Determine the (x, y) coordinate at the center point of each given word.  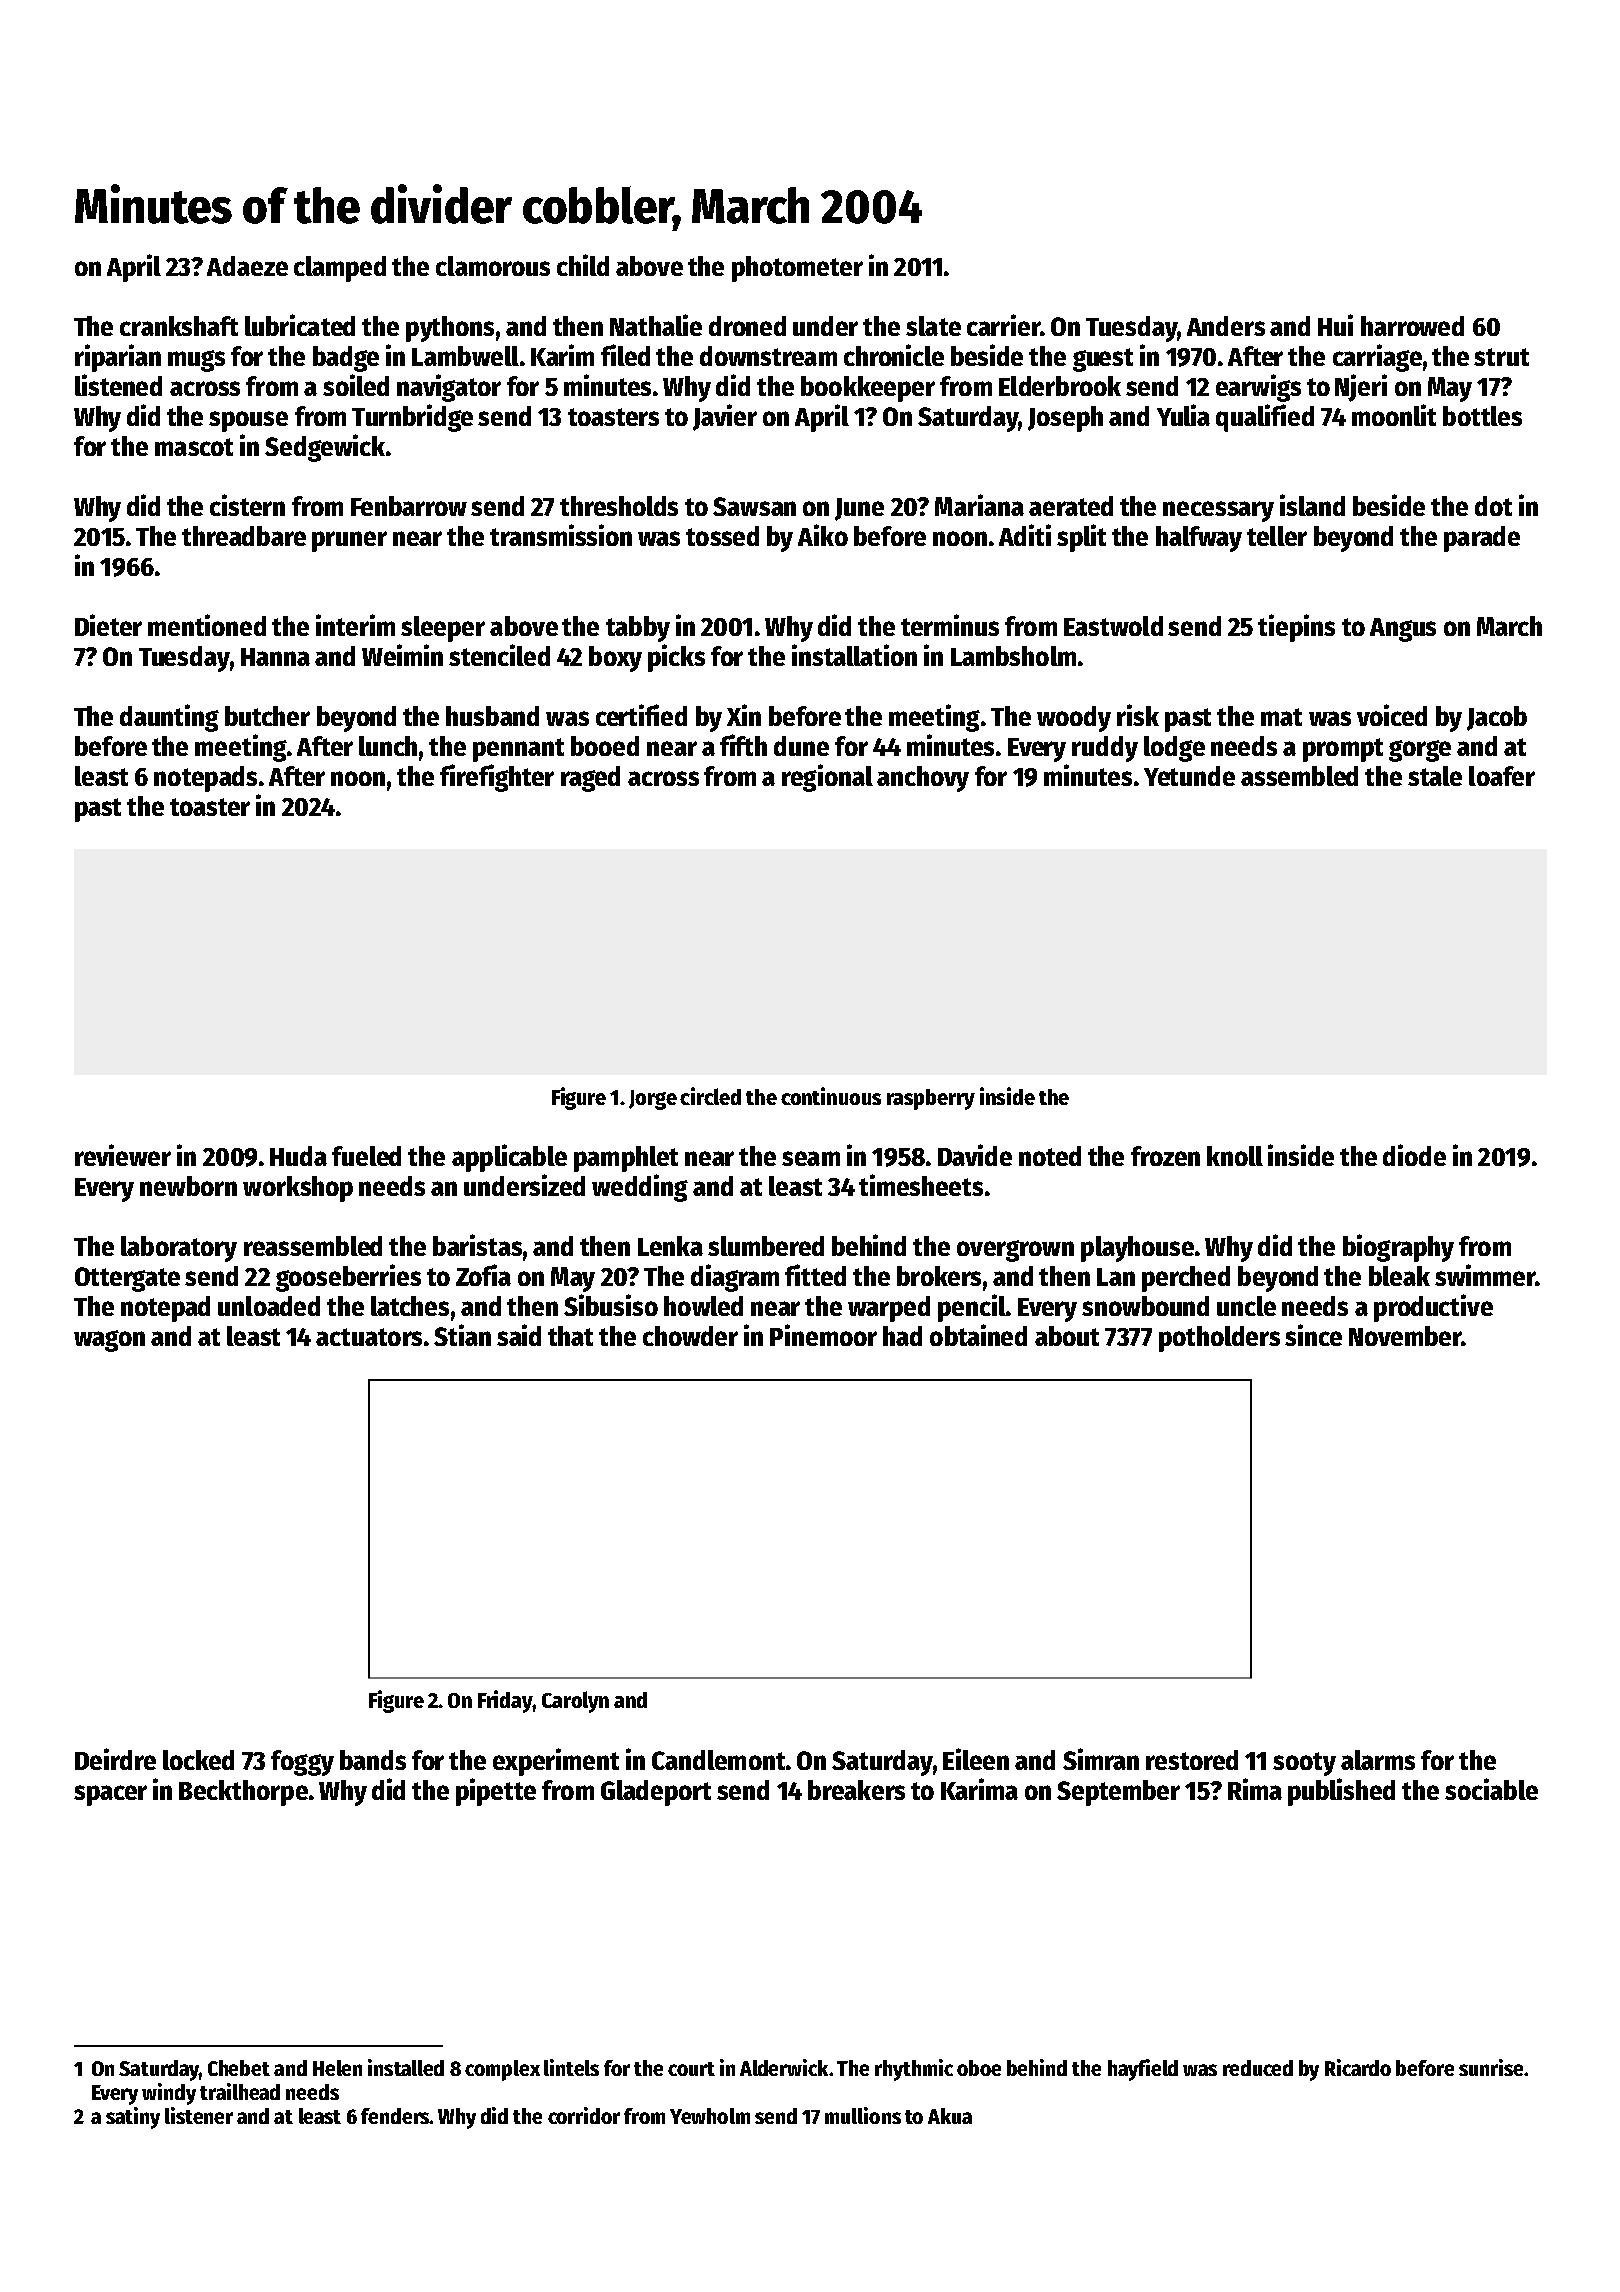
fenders (395, 2116)
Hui (1335, 325)
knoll (1235, 1156)
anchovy (923, 779)
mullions (863, 2115)
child (583, 265)
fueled (366, 1156)
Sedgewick (325, 448)
